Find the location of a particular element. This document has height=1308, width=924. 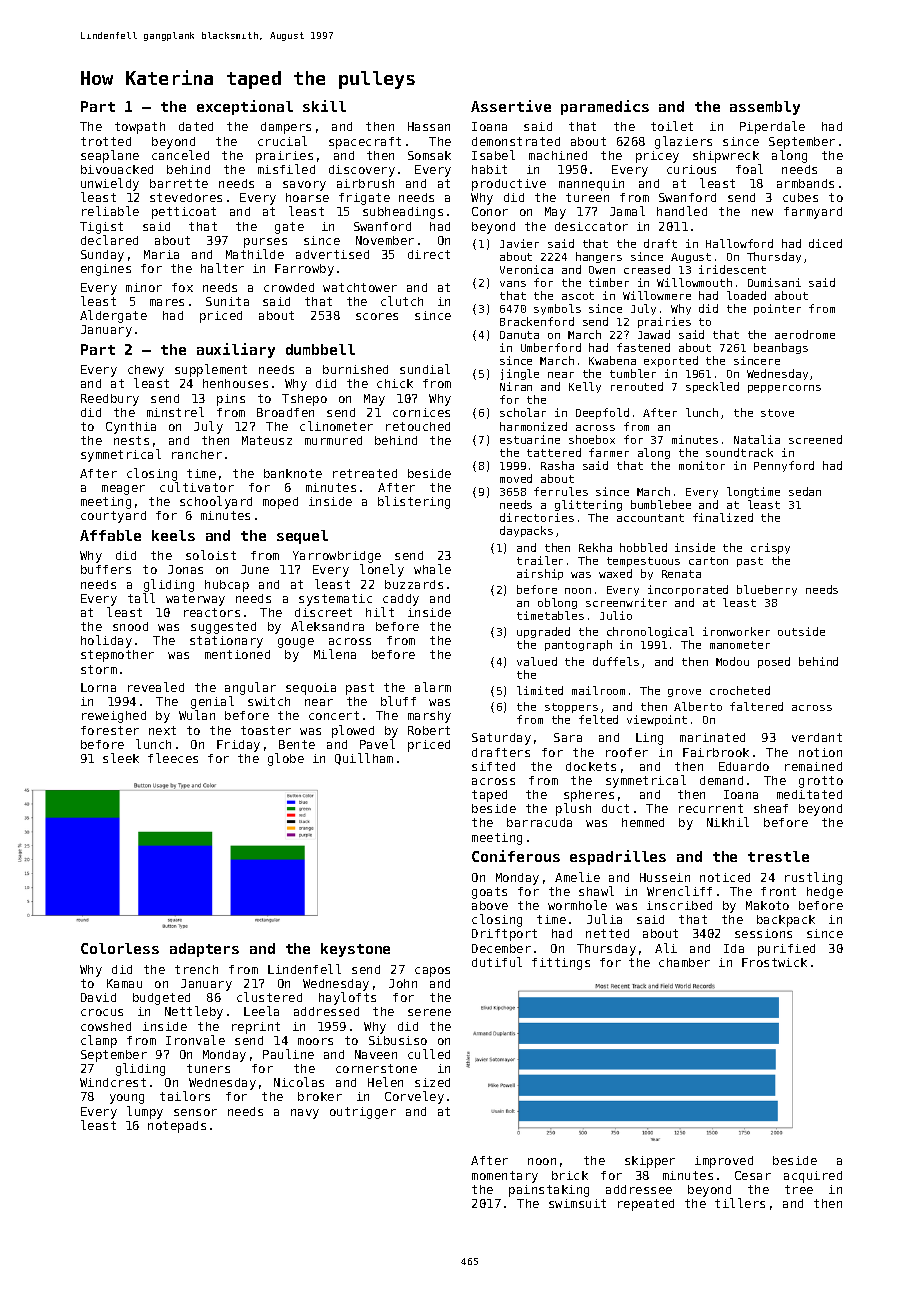

Pennyford is located at coordinates (784, 466).
